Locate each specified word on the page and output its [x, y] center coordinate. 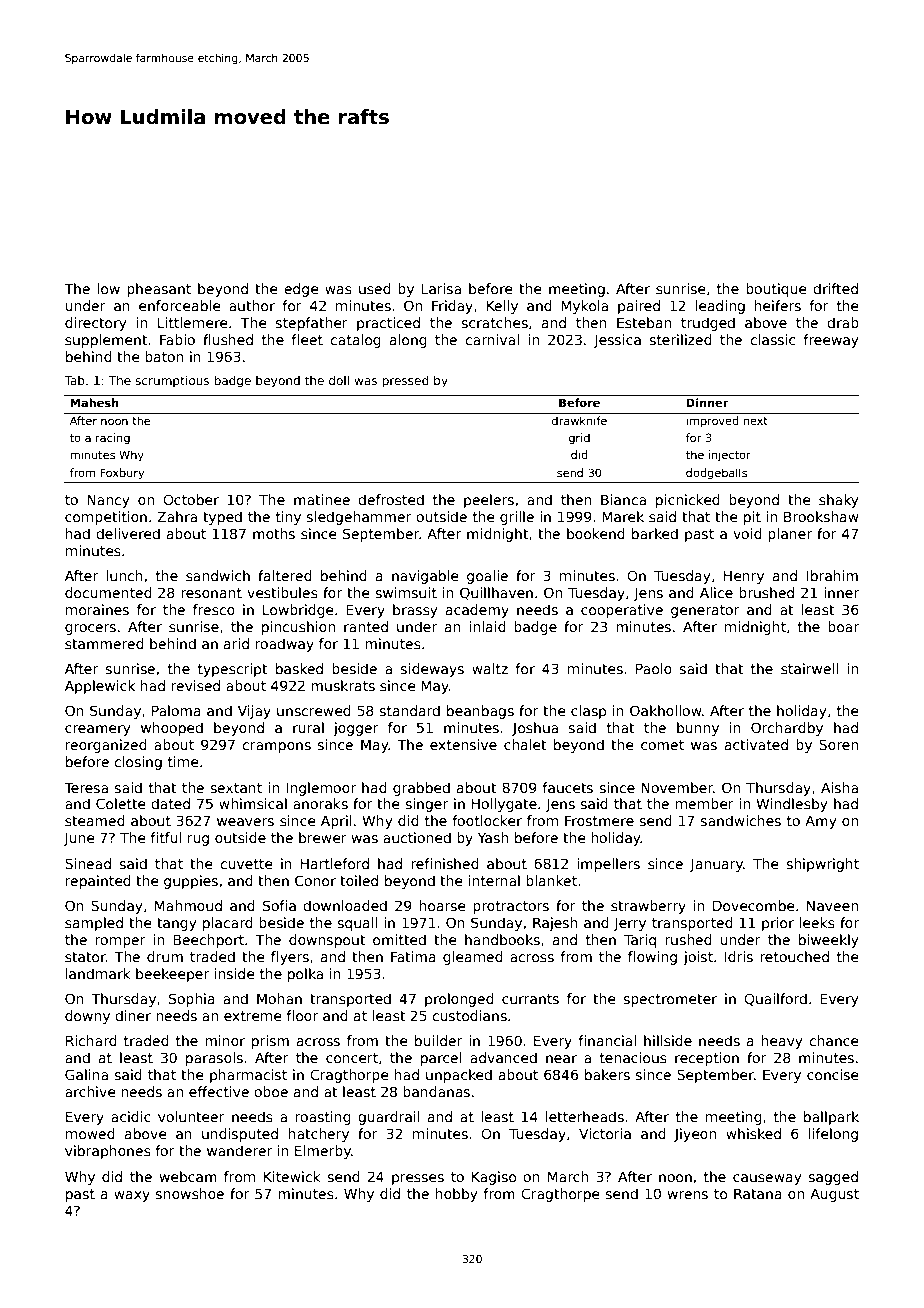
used [375, 288]
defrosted [391, 499]
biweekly [829, 941]
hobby [457, 1195]
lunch [124, 575]
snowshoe [190, 1193]
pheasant [159, 290]
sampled [94, 924]
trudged [708, 324]
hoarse [442, 905]
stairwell [809, 668]
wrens [688, 1195]
